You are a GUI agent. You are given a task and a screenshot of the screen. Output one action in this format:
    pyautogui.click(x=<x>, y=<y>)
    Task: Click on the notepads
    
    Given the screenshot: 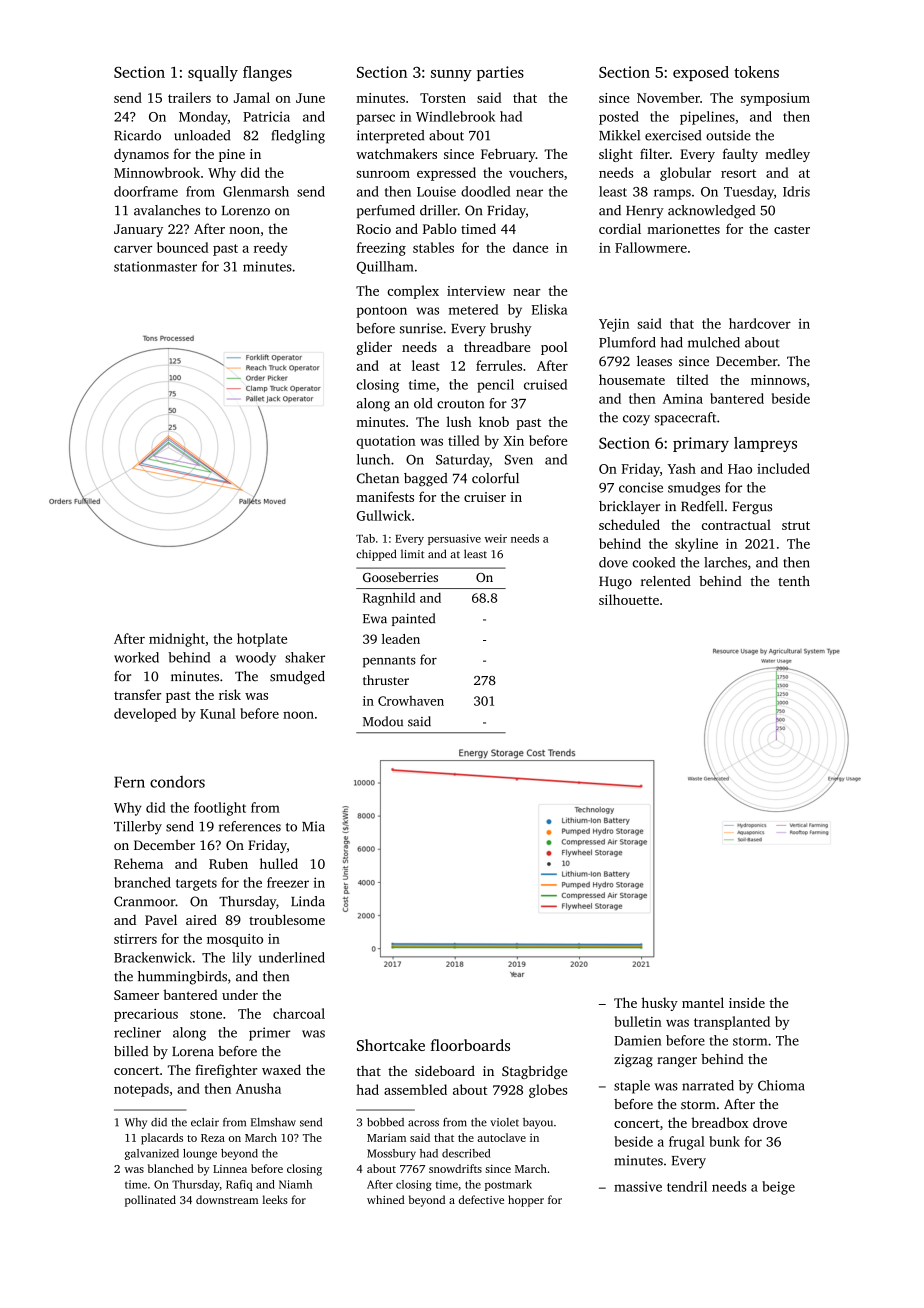 What is the action you would take?
    pyautogui.click(x=141, y=1090)
